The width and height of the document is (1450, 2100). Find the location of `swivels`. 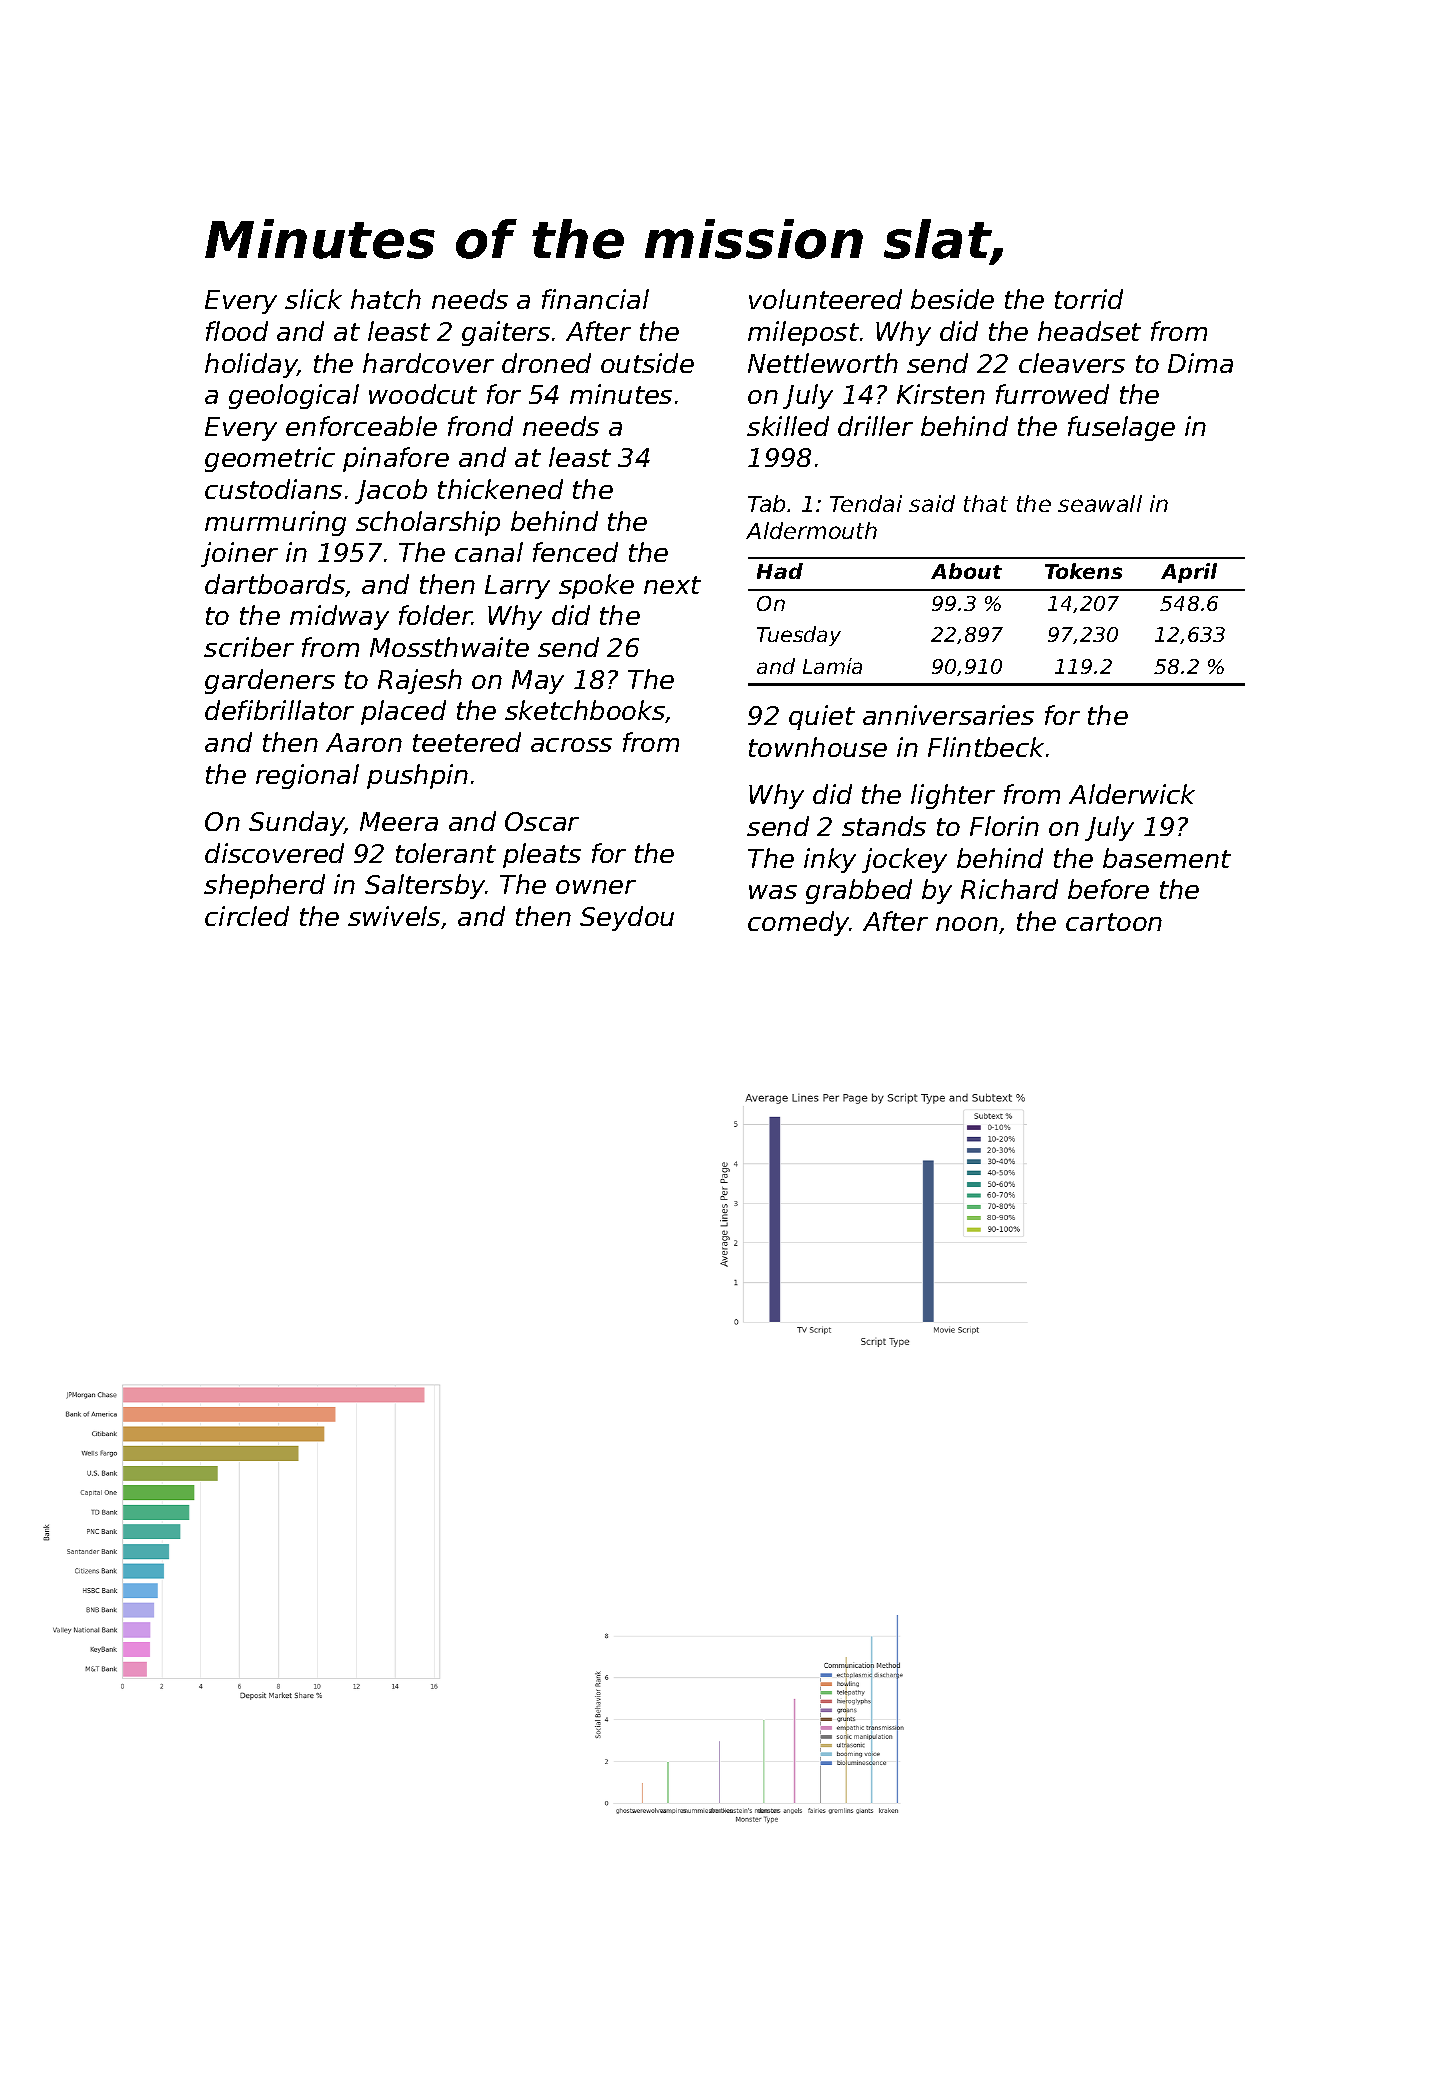

swivels is located at coordinates (394, 916).
